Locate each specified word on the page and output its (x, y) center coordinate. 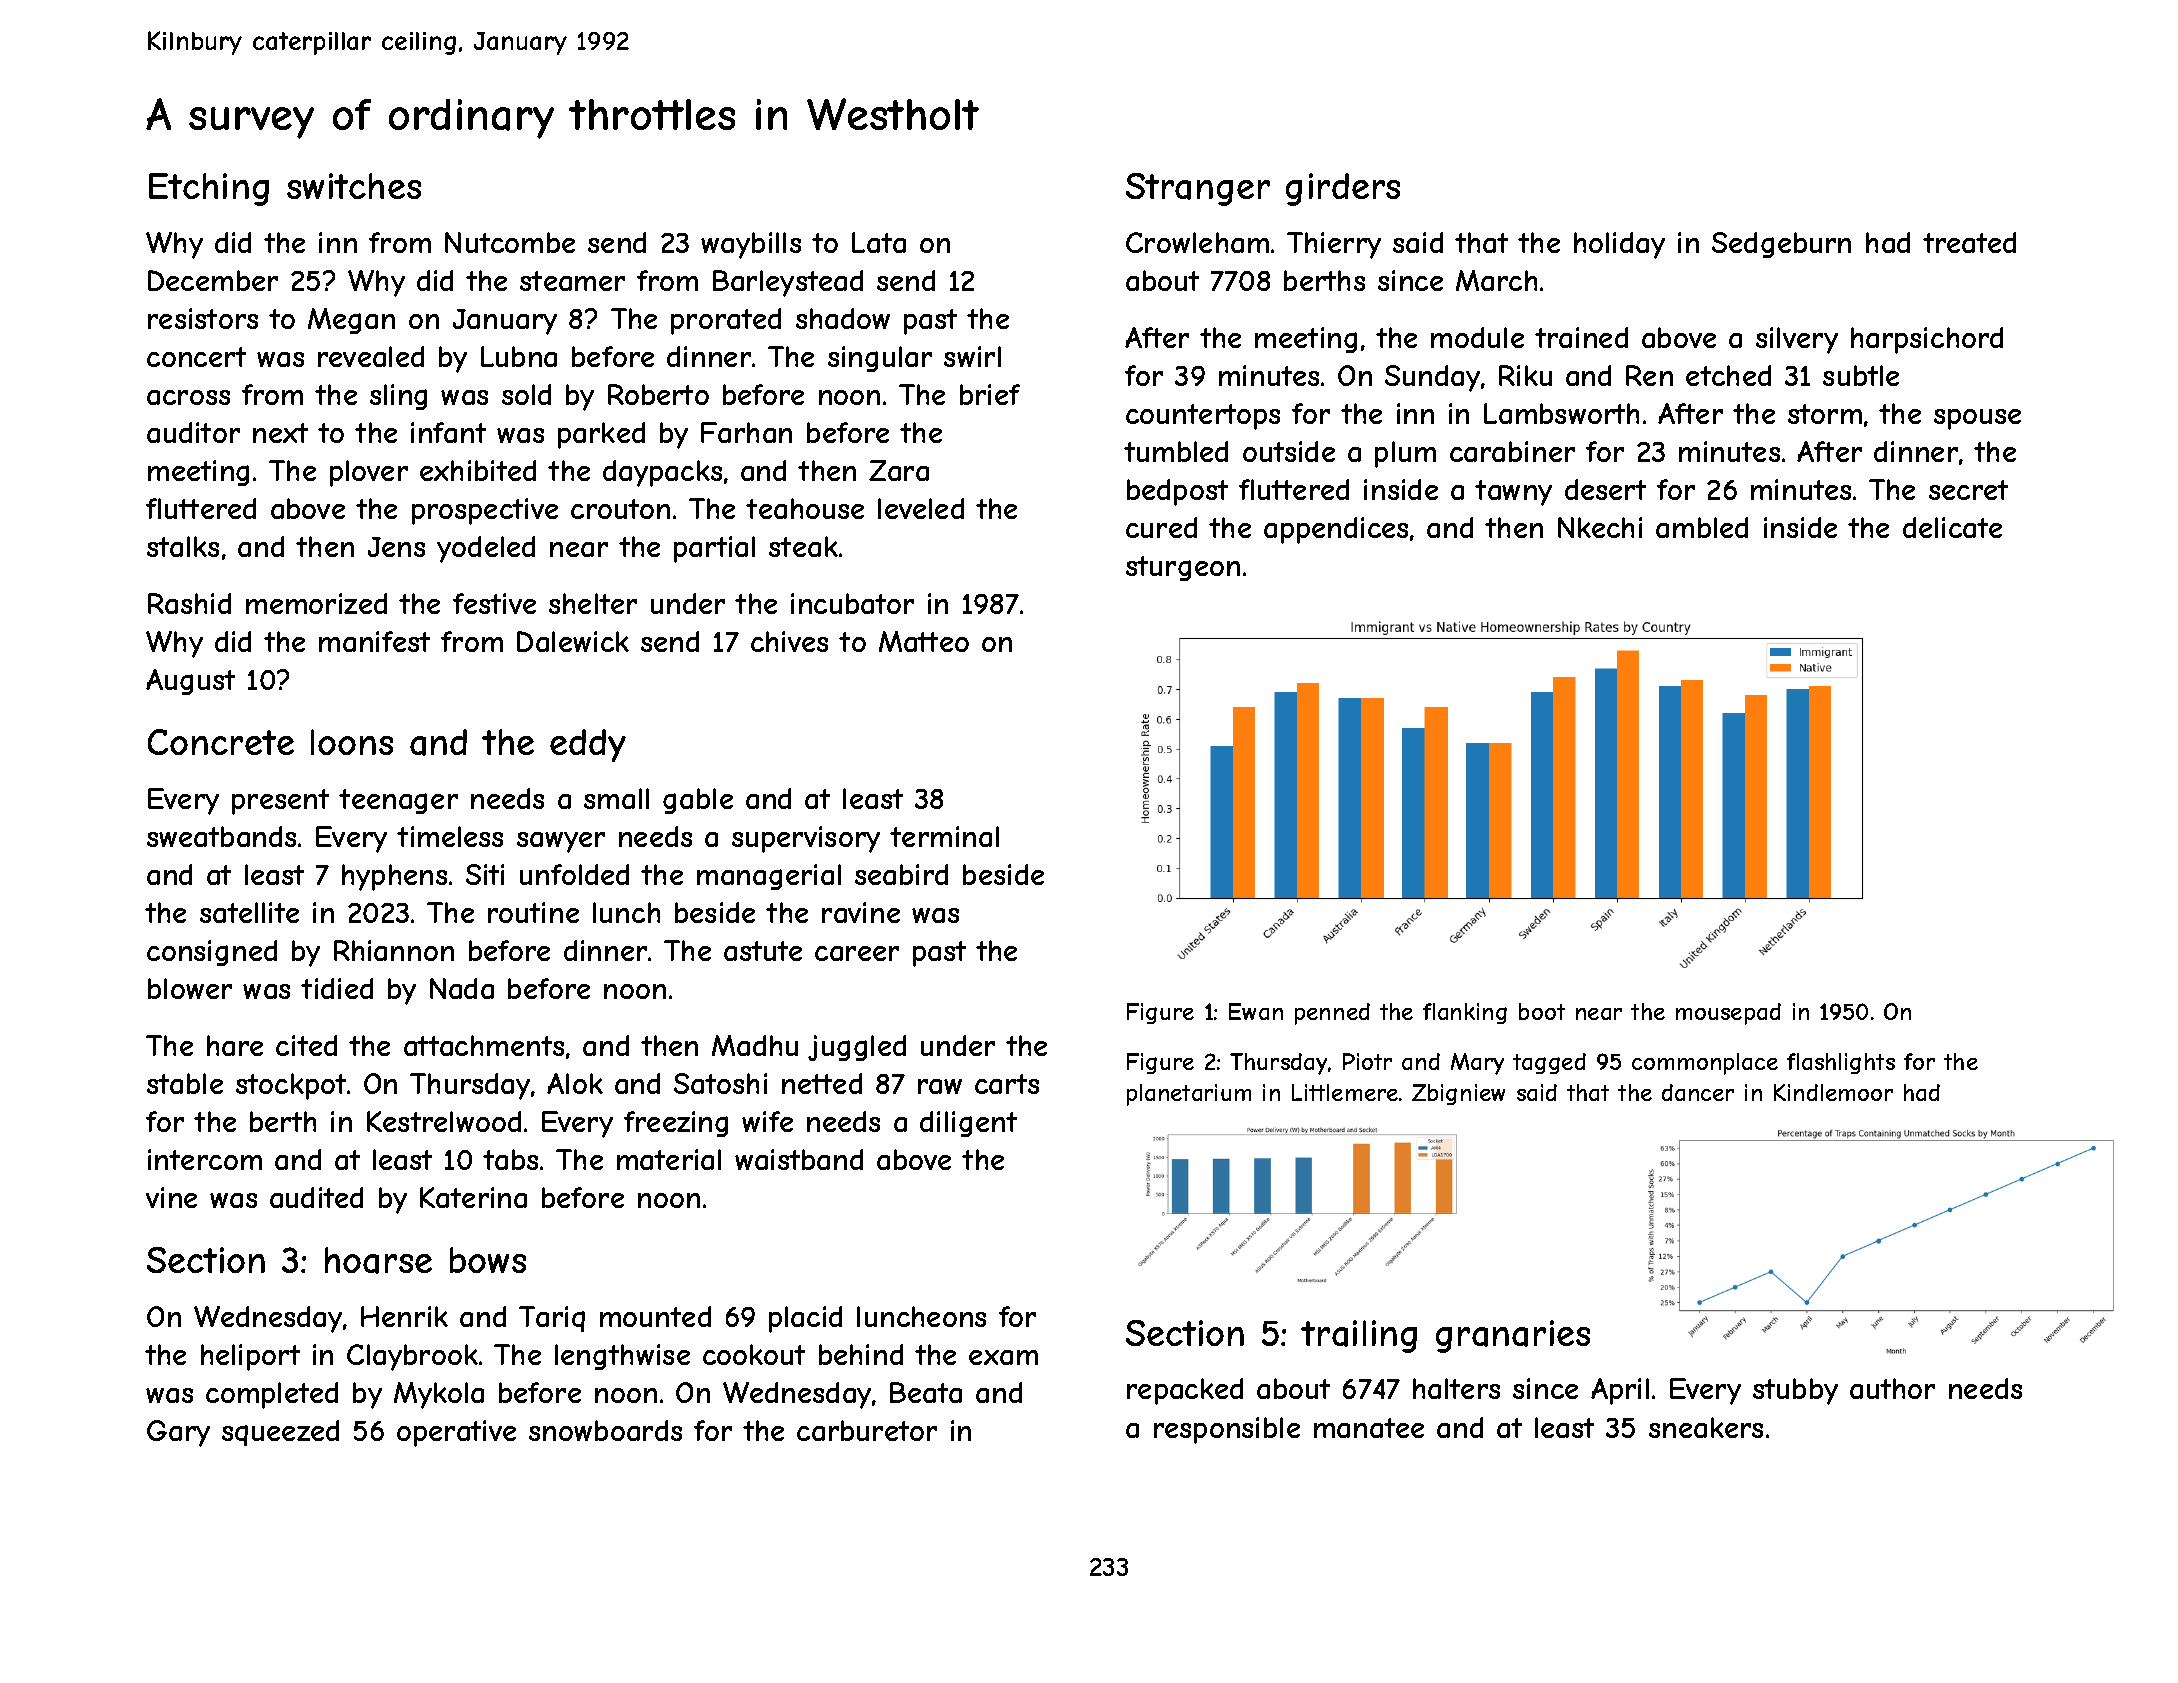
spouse (1977, 419)
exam (1003, 1357)
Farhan (746, 432)
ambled (1702, 527)
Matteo (924, 641)
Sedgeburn (1781, 245)
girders (1343, 189)
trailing (1359, 1336)
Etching (209, 189)
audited (316, 1197)
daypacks (662, 473)
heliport (250, 1357)
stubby (1795, 1391)
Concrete (221, 742)
